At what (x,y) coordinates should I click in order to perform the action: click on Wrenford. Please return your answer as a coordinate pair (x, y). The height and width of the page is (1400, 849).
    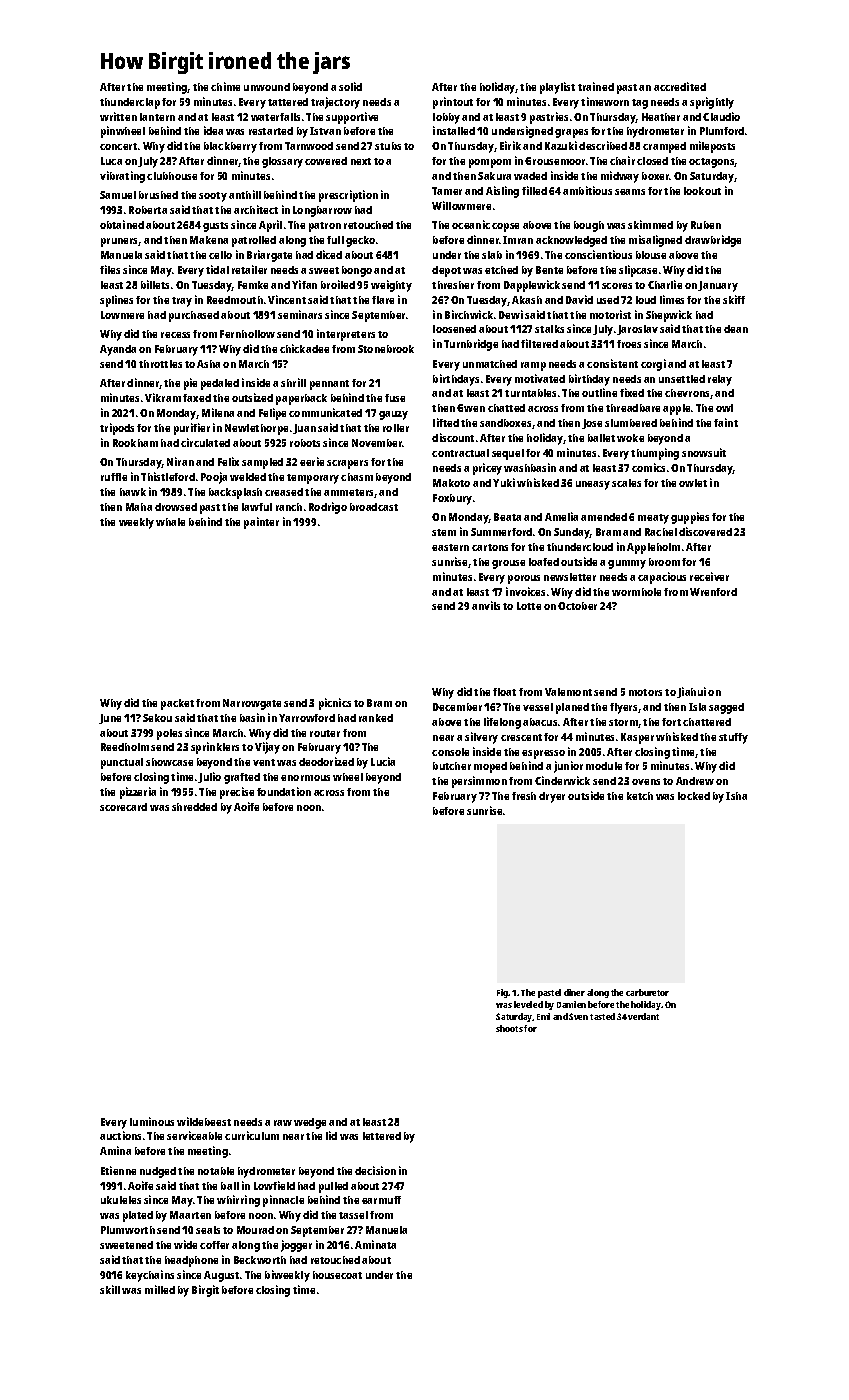
    Looking at the image, I should click on (713, 592).
